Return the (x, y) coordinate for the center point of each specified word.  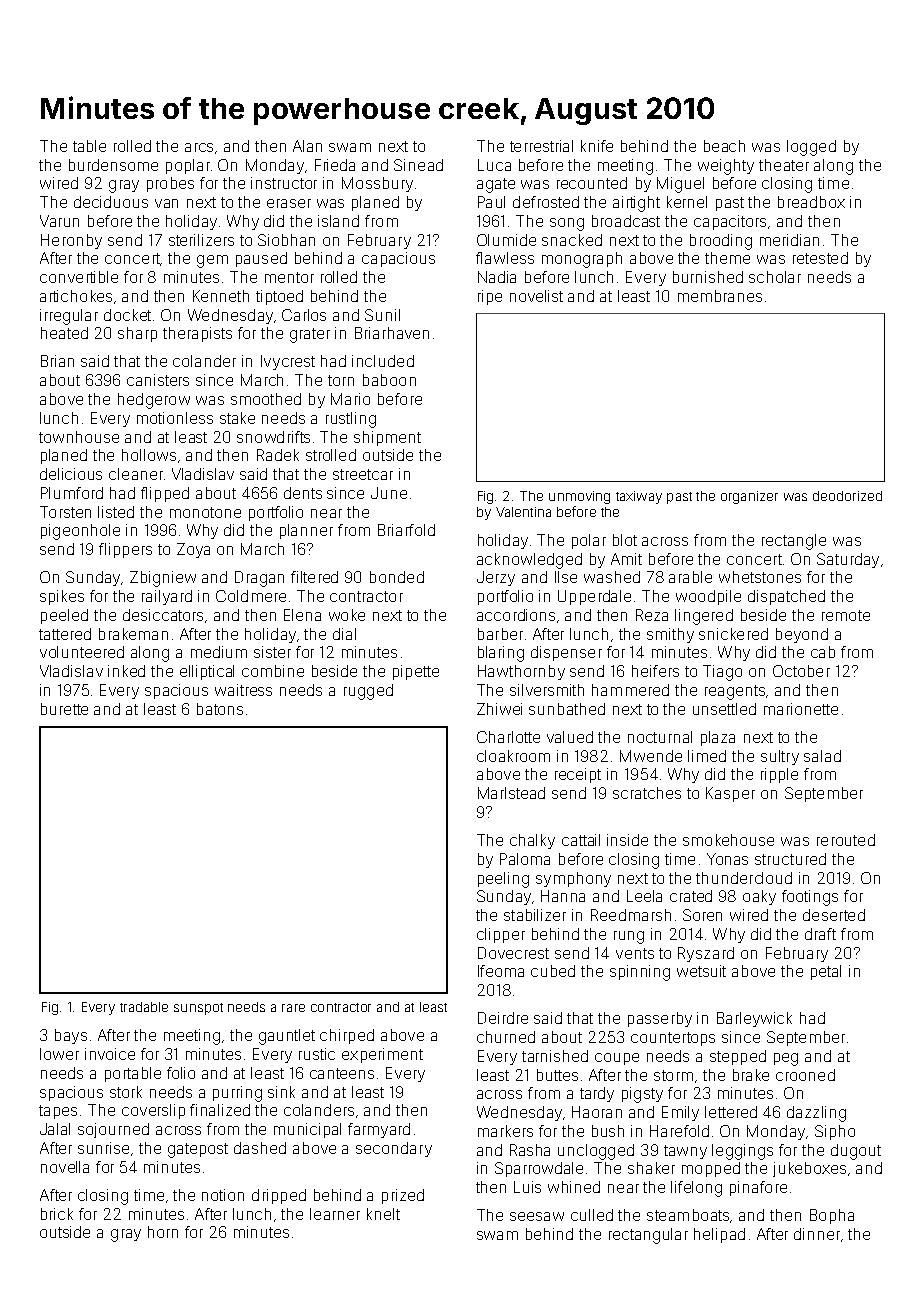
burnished (708, 277)
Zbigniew (163, 579)
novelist (536, 296)
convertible (79, 277)
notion (223, 1195)
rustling (351, 420)
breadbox (811, 202)
